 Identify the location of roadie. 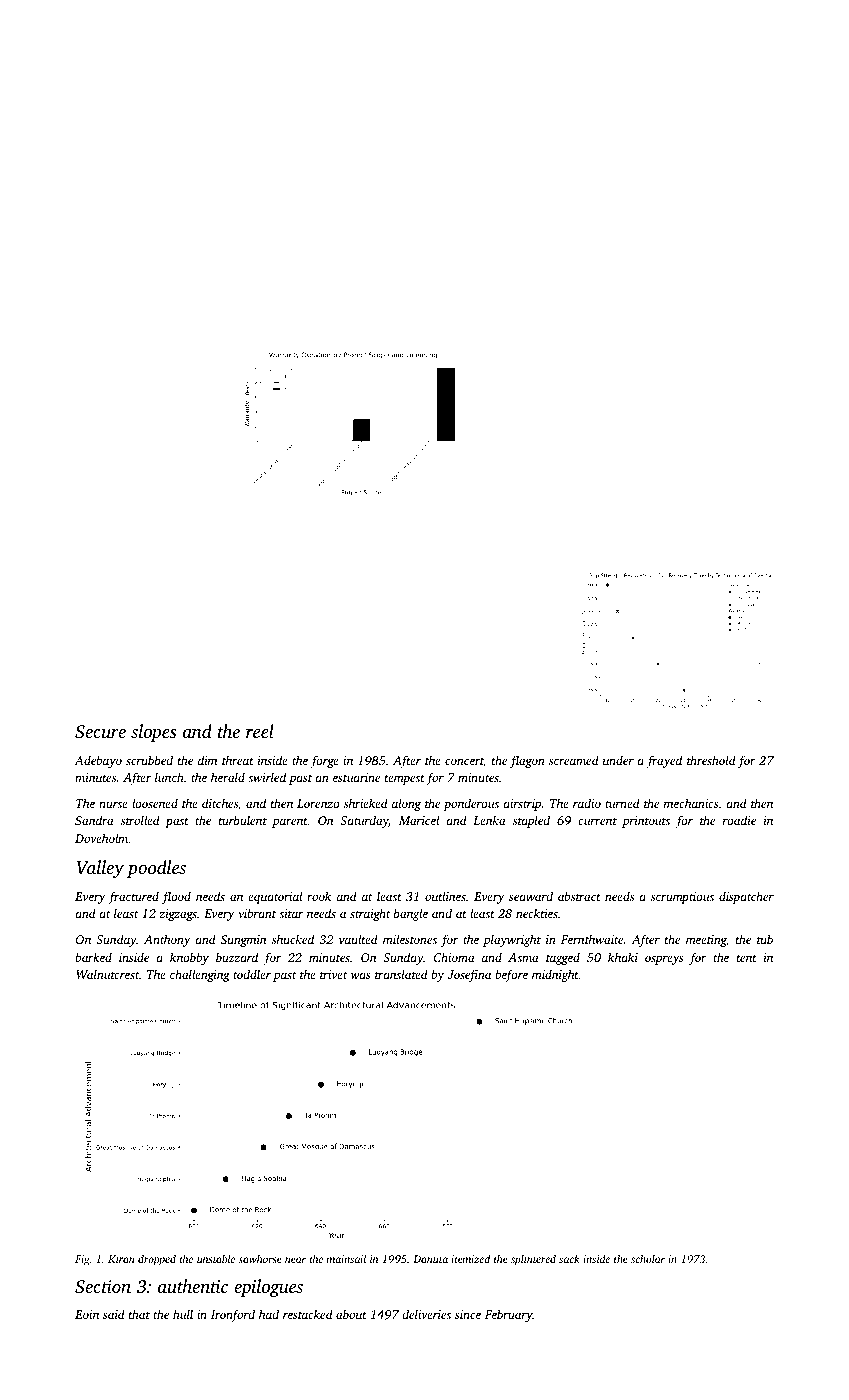
(739, 820).
